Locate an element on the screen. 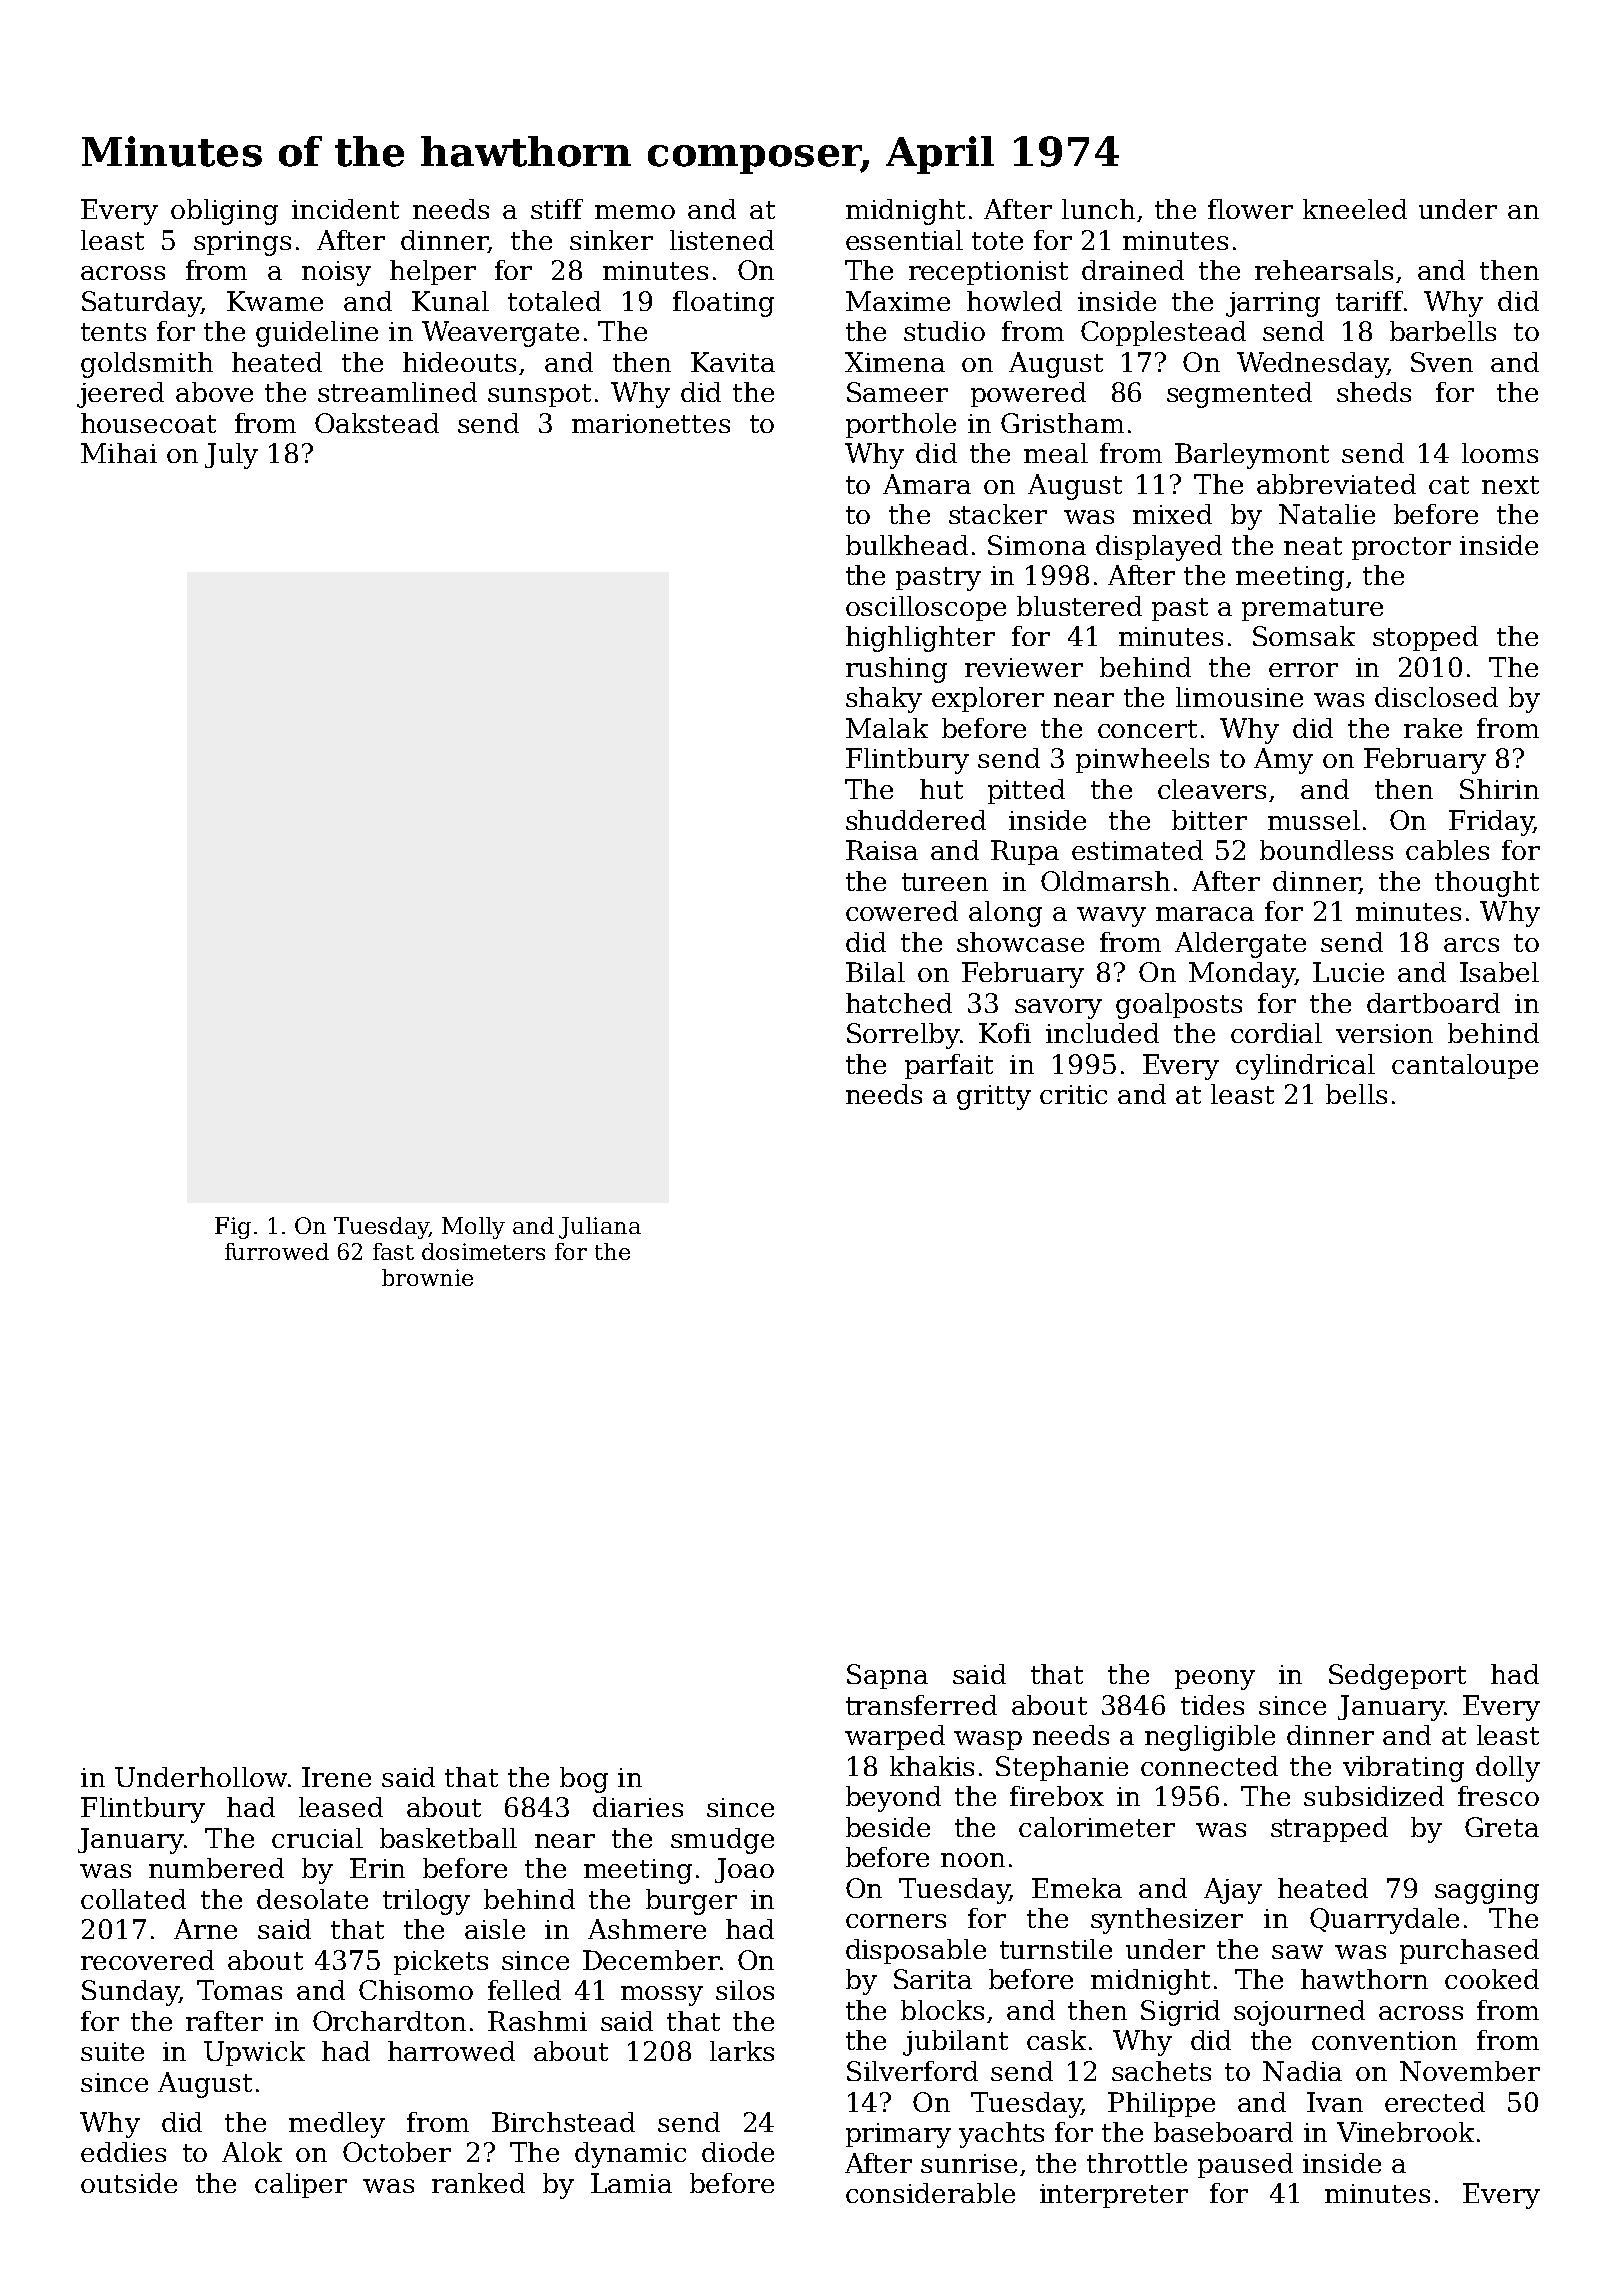 The width and height of the screenshot is (1620, 2292). Fig is located at coordinates (233, 1228).
